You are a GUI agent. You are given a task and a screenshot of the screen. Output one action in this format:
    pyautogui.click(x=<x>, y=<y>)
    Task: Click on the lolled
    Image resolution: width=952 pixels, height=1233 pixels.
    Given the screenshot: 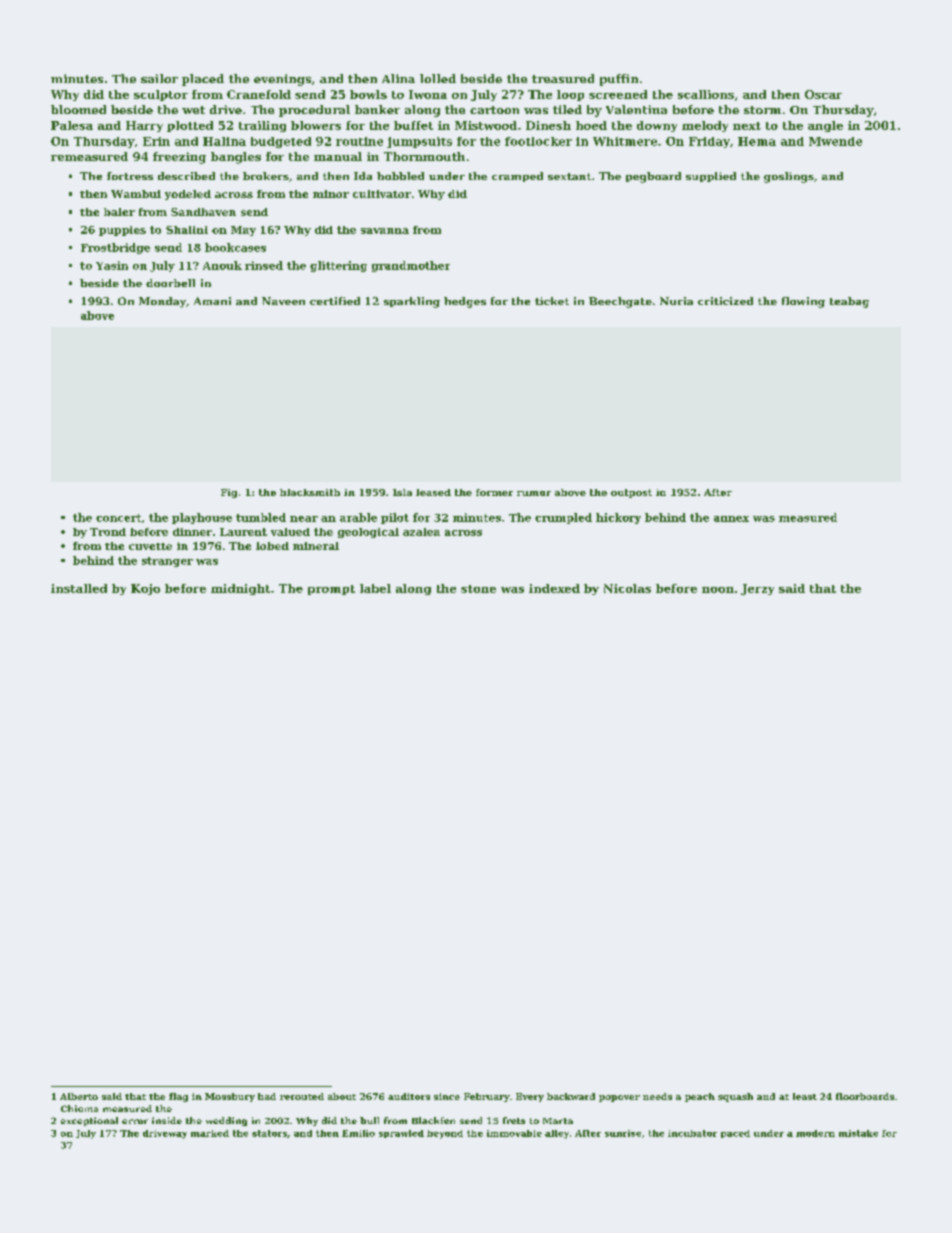 What is the action you would take?
    pyautogui.click(x=438, y=78)
